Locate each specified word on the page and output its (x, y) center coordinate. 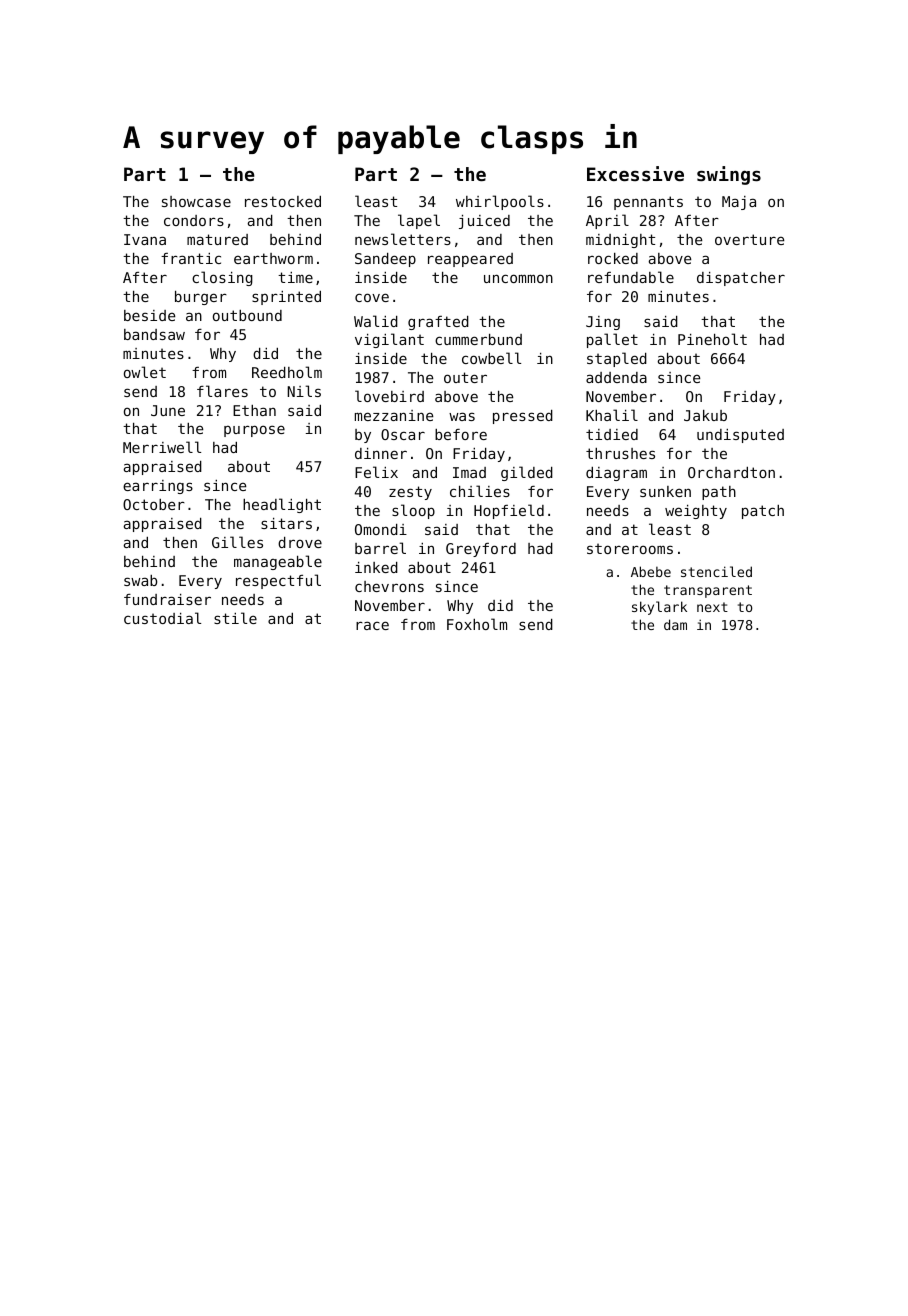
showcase (196, 201)
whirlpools (500, 202)
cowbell (491, 358)
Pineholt (712, 339)
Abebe (651, 571)
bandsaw (154, 334)
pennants (648, 203)
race (372, 625)
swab (140, 580)
